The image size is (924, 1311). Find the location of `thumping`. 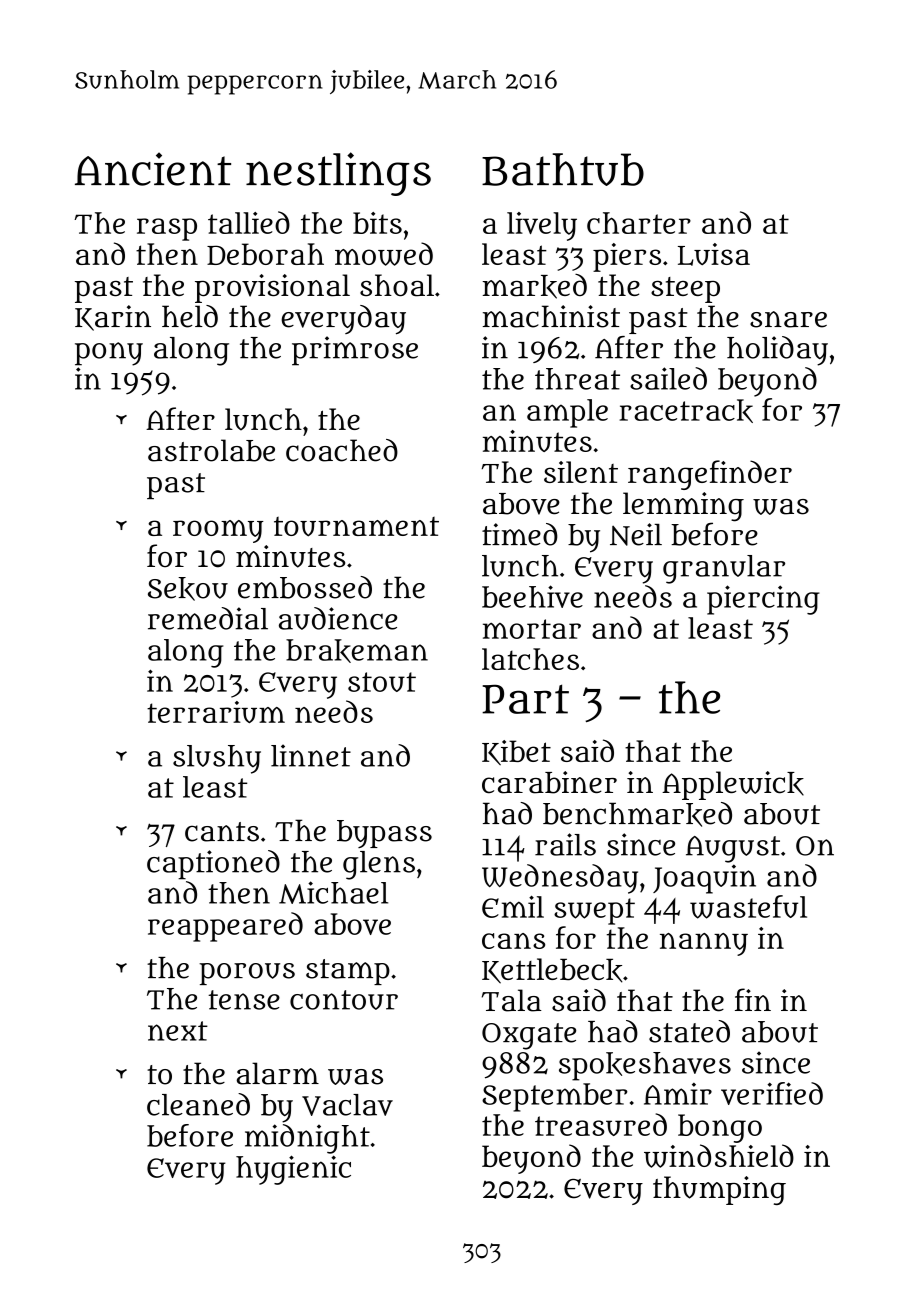

thumping is located at coordinates (719, 1190).
